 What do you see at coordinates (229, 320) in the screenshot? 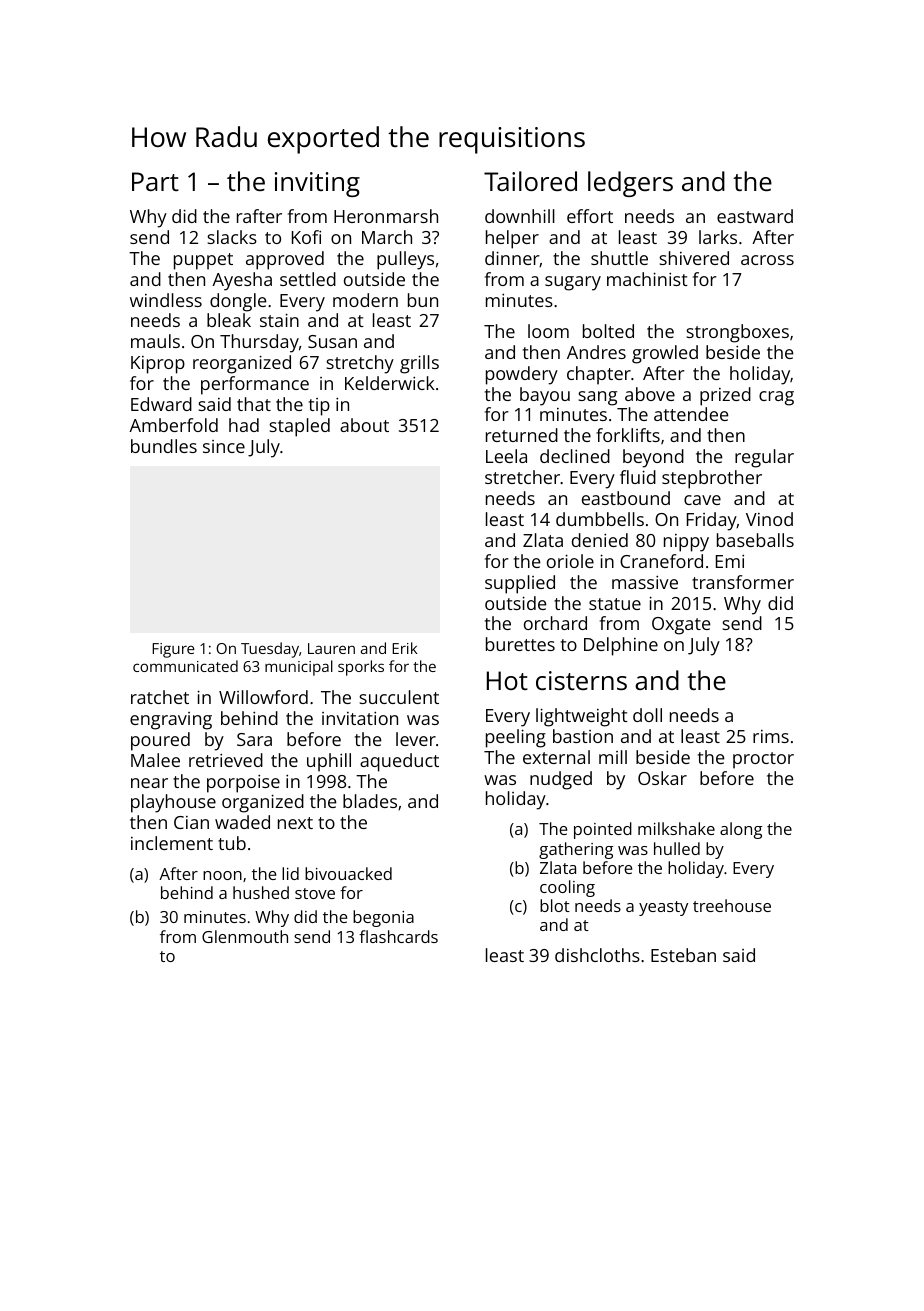
I see `bleak` at bounding box center [229, 320].
